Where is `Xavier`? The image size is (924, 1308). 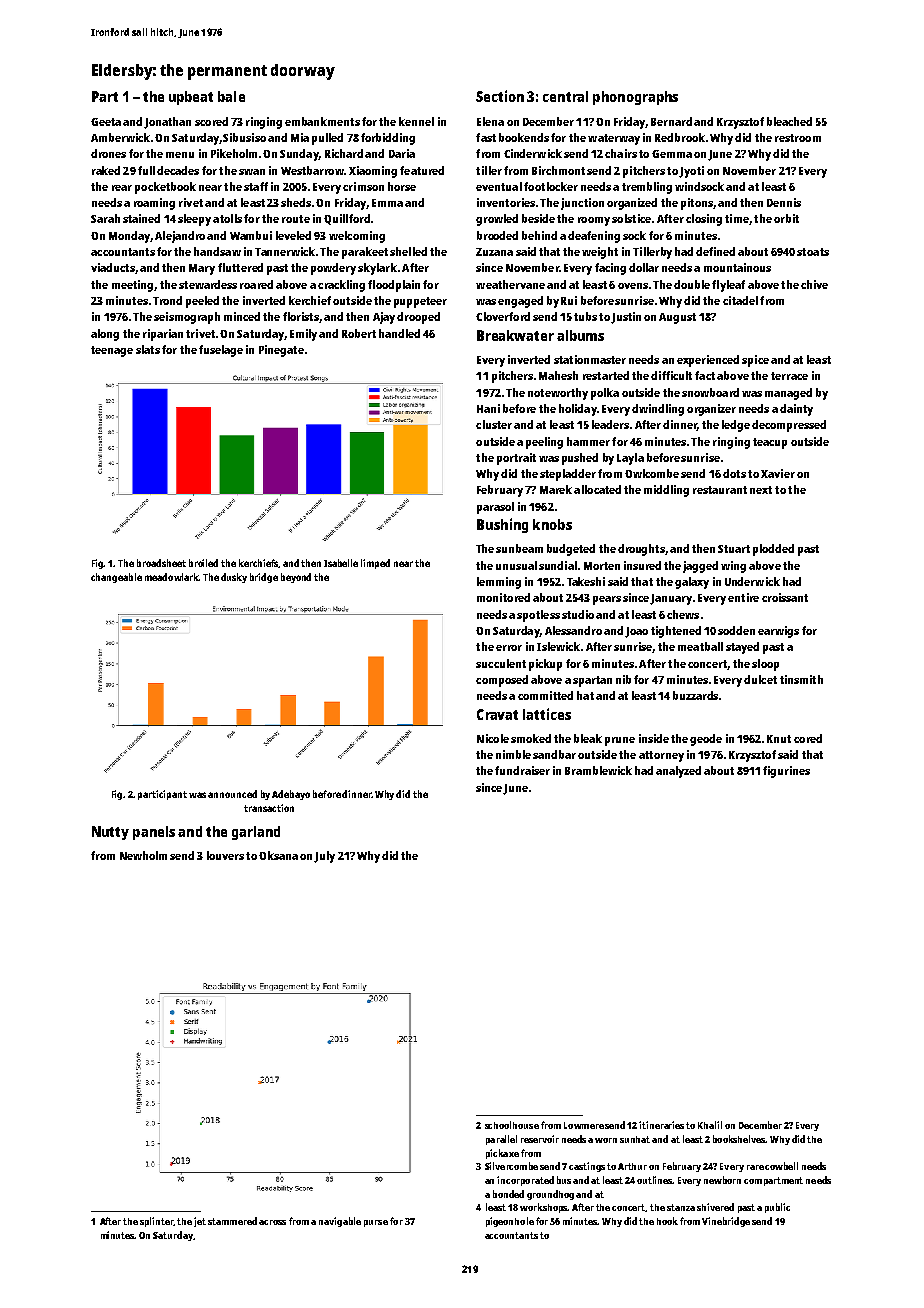
Xavier is located at coordinates (778, 473).
